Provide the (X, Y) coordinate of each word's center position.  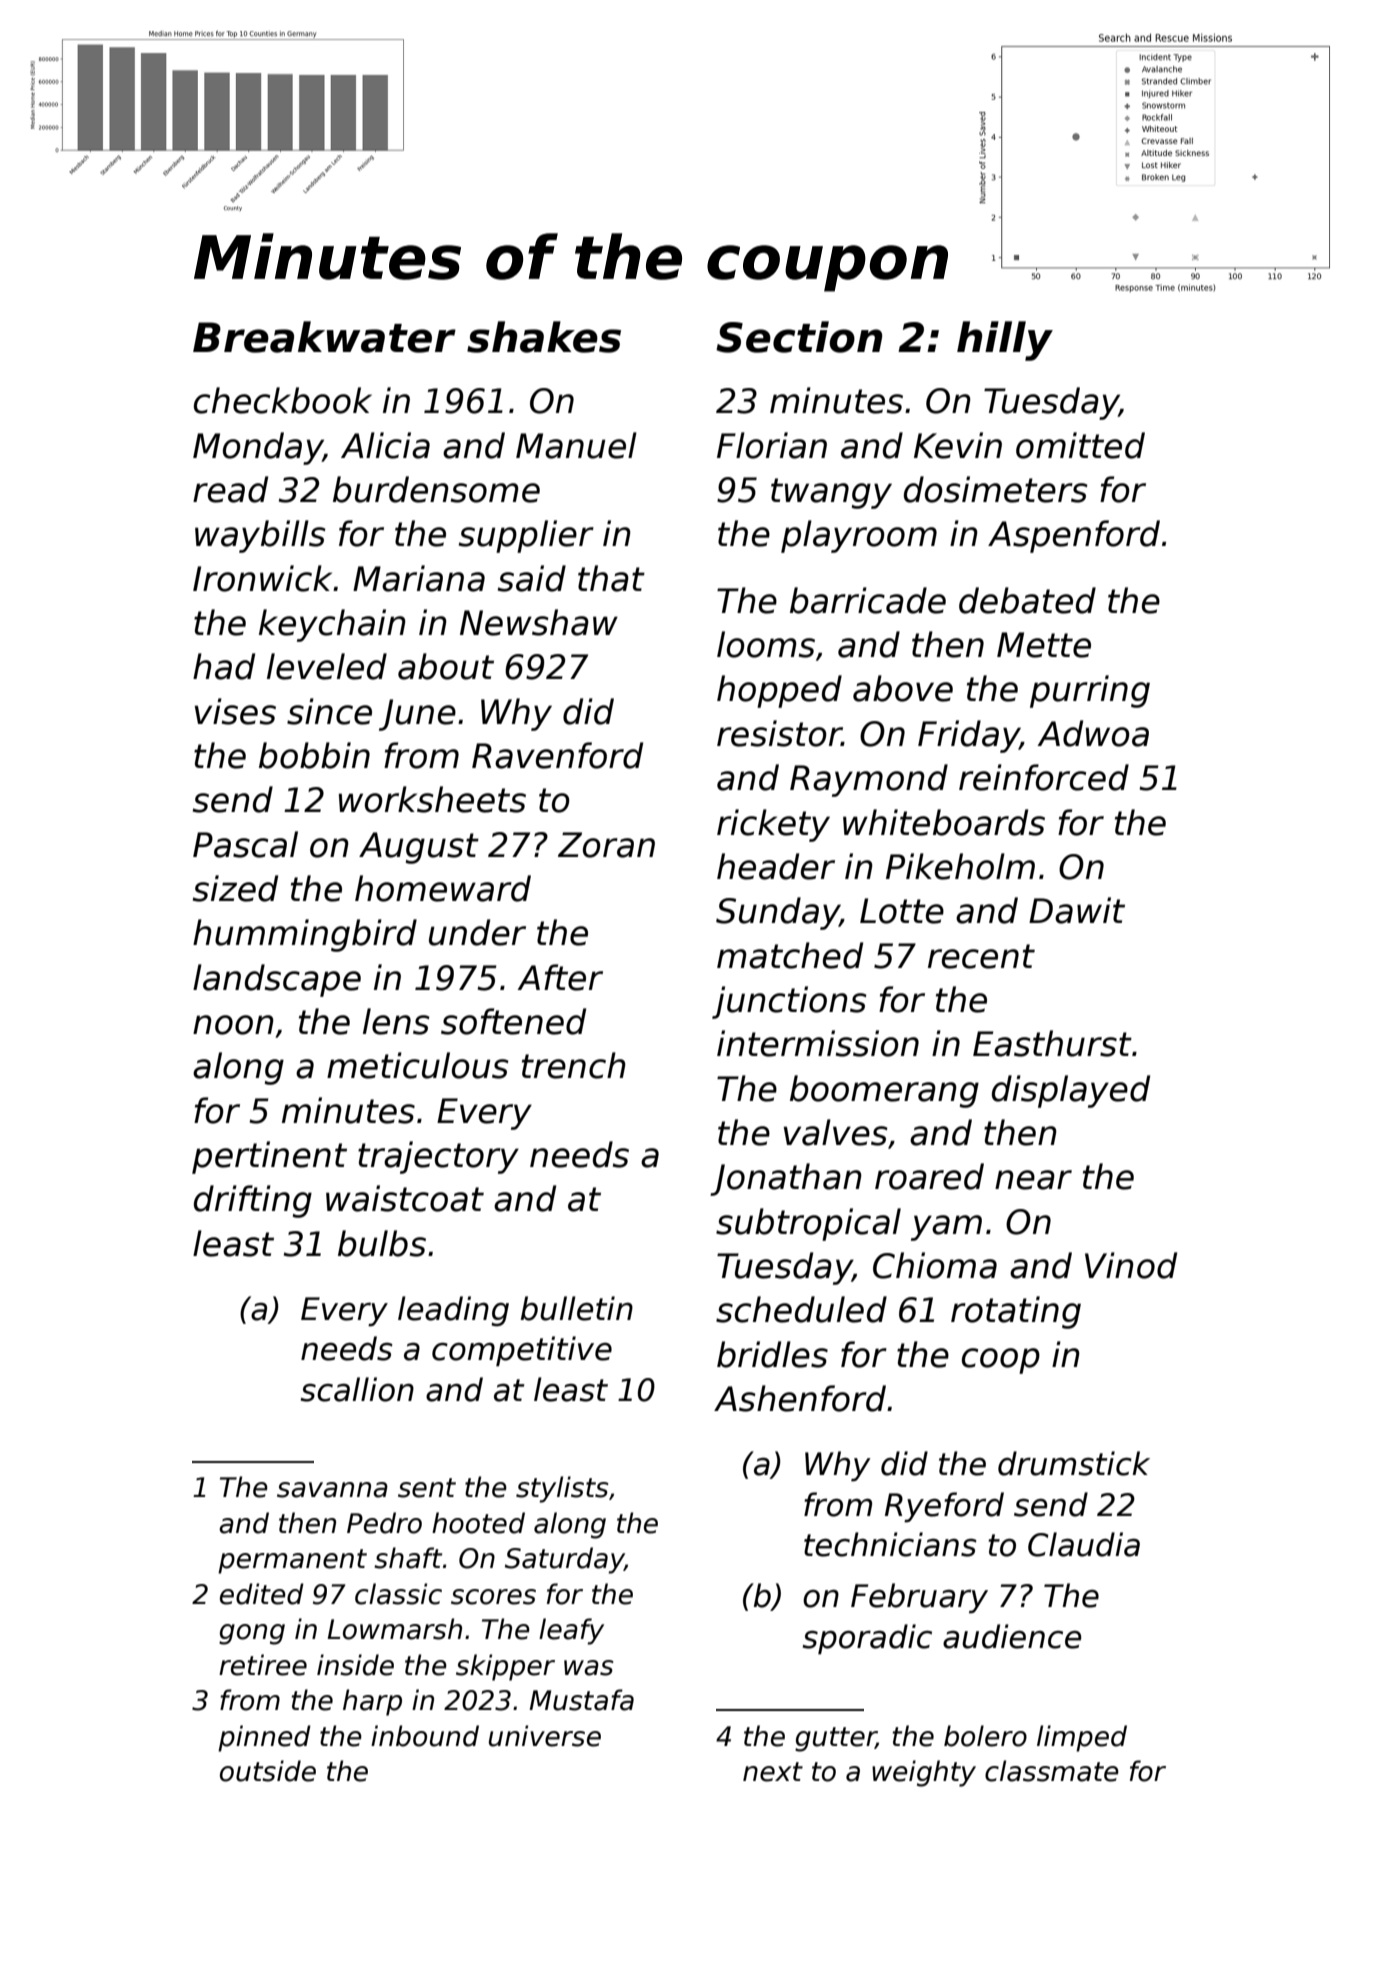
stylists (562, 1489)
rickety (773, 825)
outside (268, 1771)
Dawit (1077, 910)
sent (427, 1488)
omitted (1080, 445)
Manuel (576, 445)
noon (233, 1025)
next (773, 1772)
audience (1012, 1636)
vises (235, 711)
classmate (1052, 1771)
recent (981, 956)
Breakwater (324, 337)
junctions (789, 1002)
